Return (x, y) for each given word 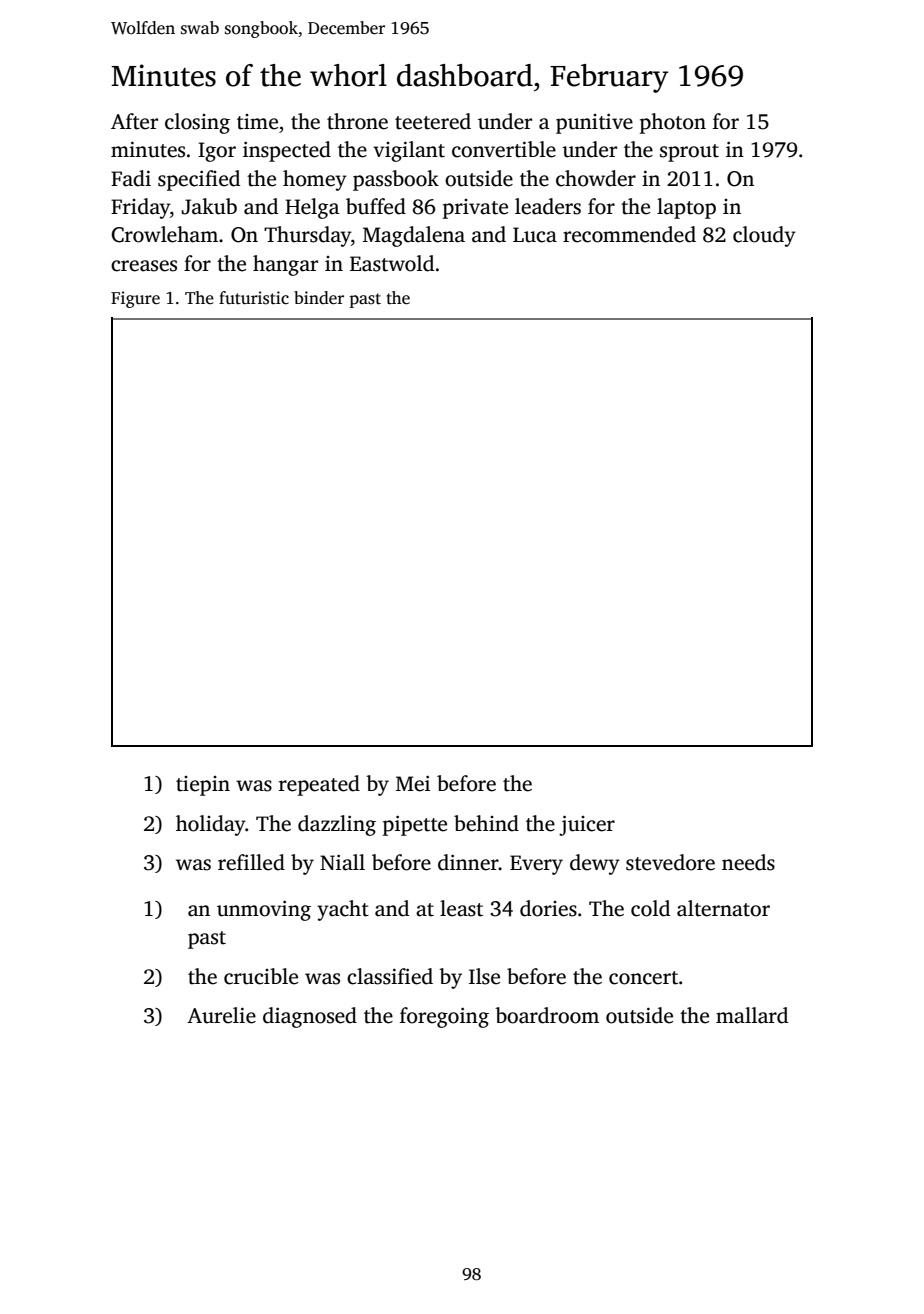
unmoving (264, 910)
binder (319, 298)
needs (748, 862)
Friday (140, 208)
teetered (433, 121)
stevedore (670, 862)
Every (536, 865)
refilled (251, 862)
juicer (587, 825)
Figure (135, 299)
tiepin (203, 786)
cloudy (764, 236)
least (461, 908)
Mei (413, 783)
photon (673, 123)
